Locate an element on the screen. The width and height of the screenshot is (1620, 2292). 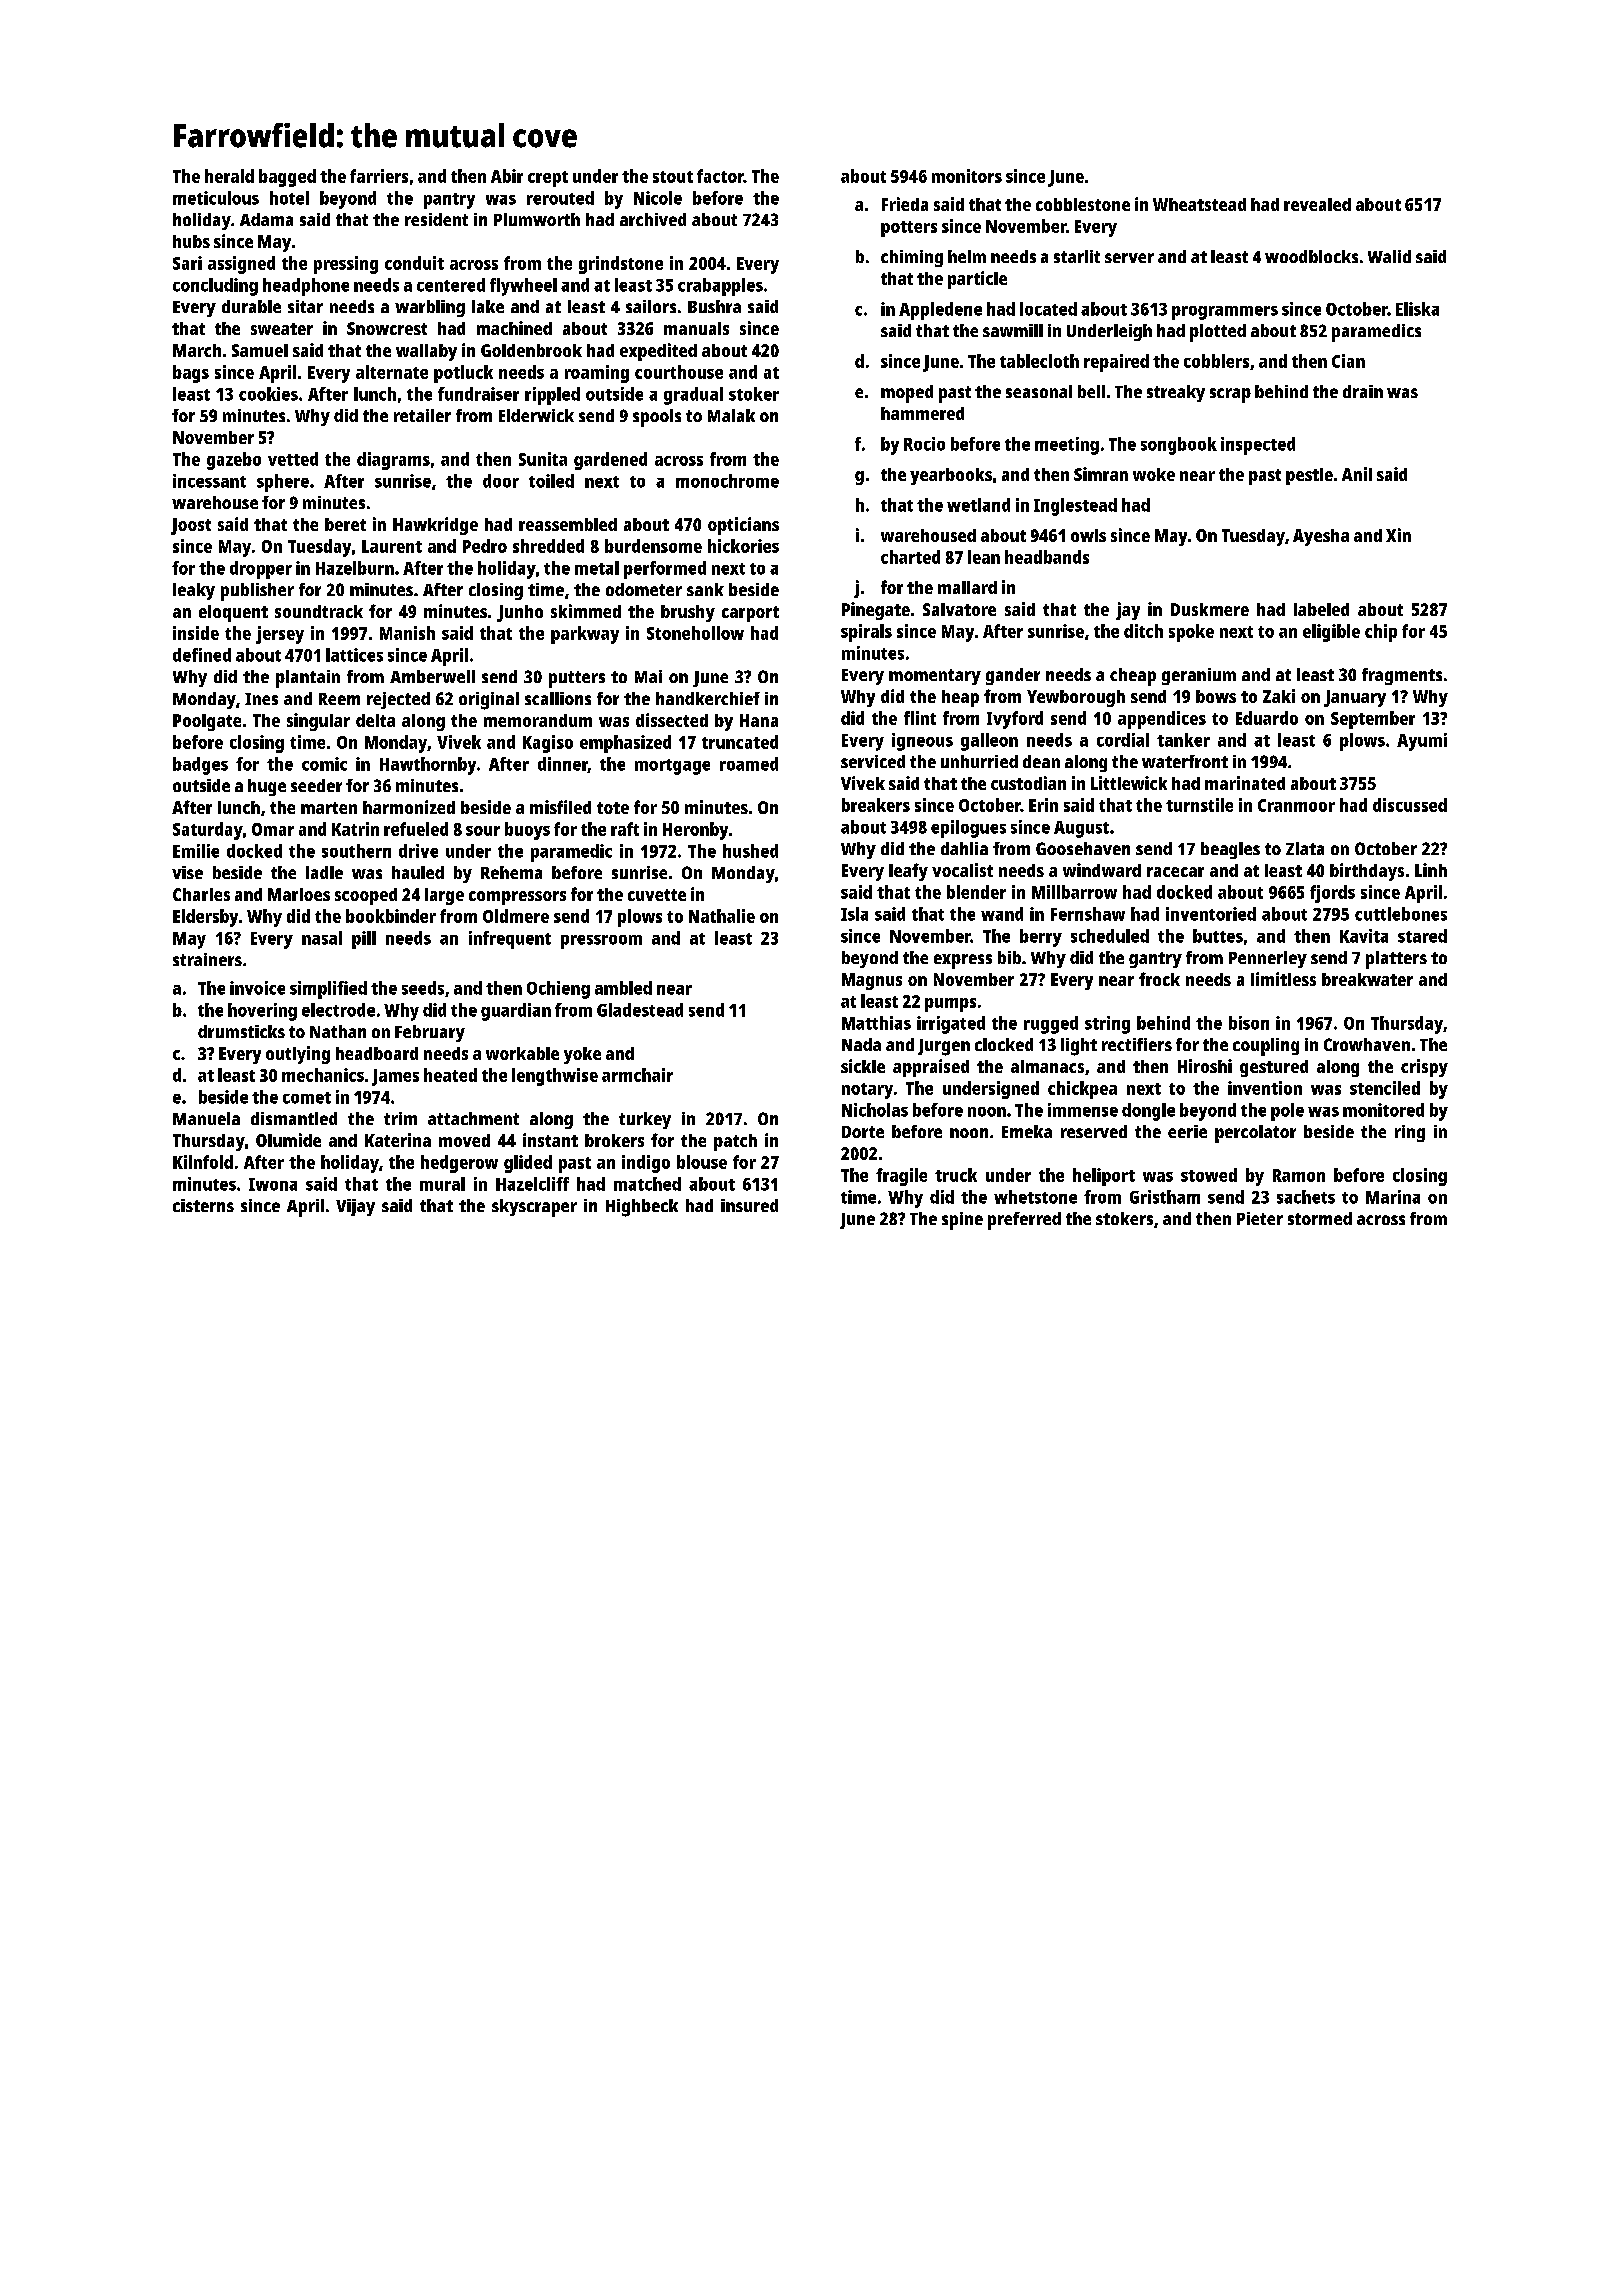
March is located at coordinates (197, 350).
